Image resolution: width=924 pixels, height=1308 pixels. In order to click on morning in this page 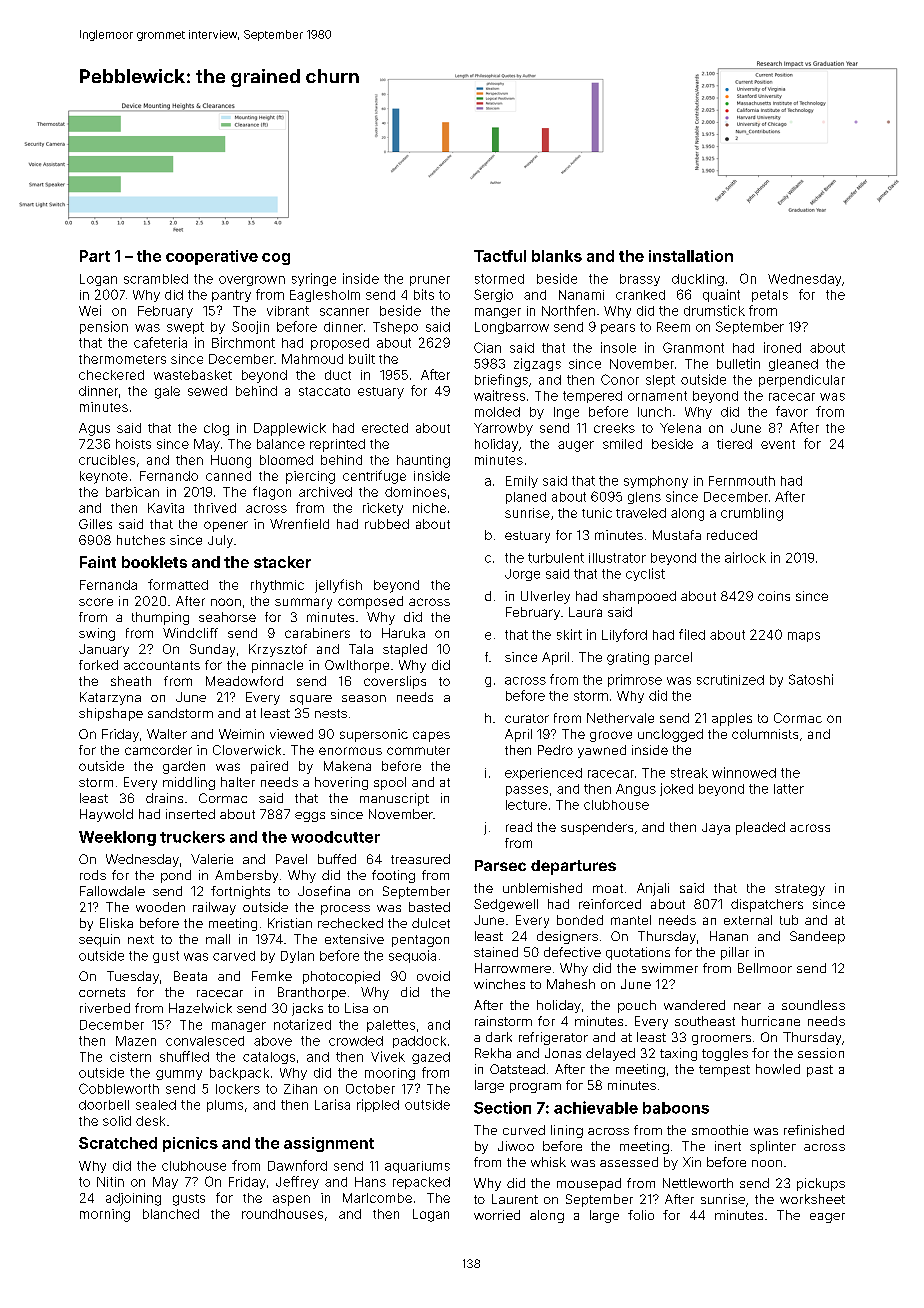, I will do `click(105, 1215)`.
